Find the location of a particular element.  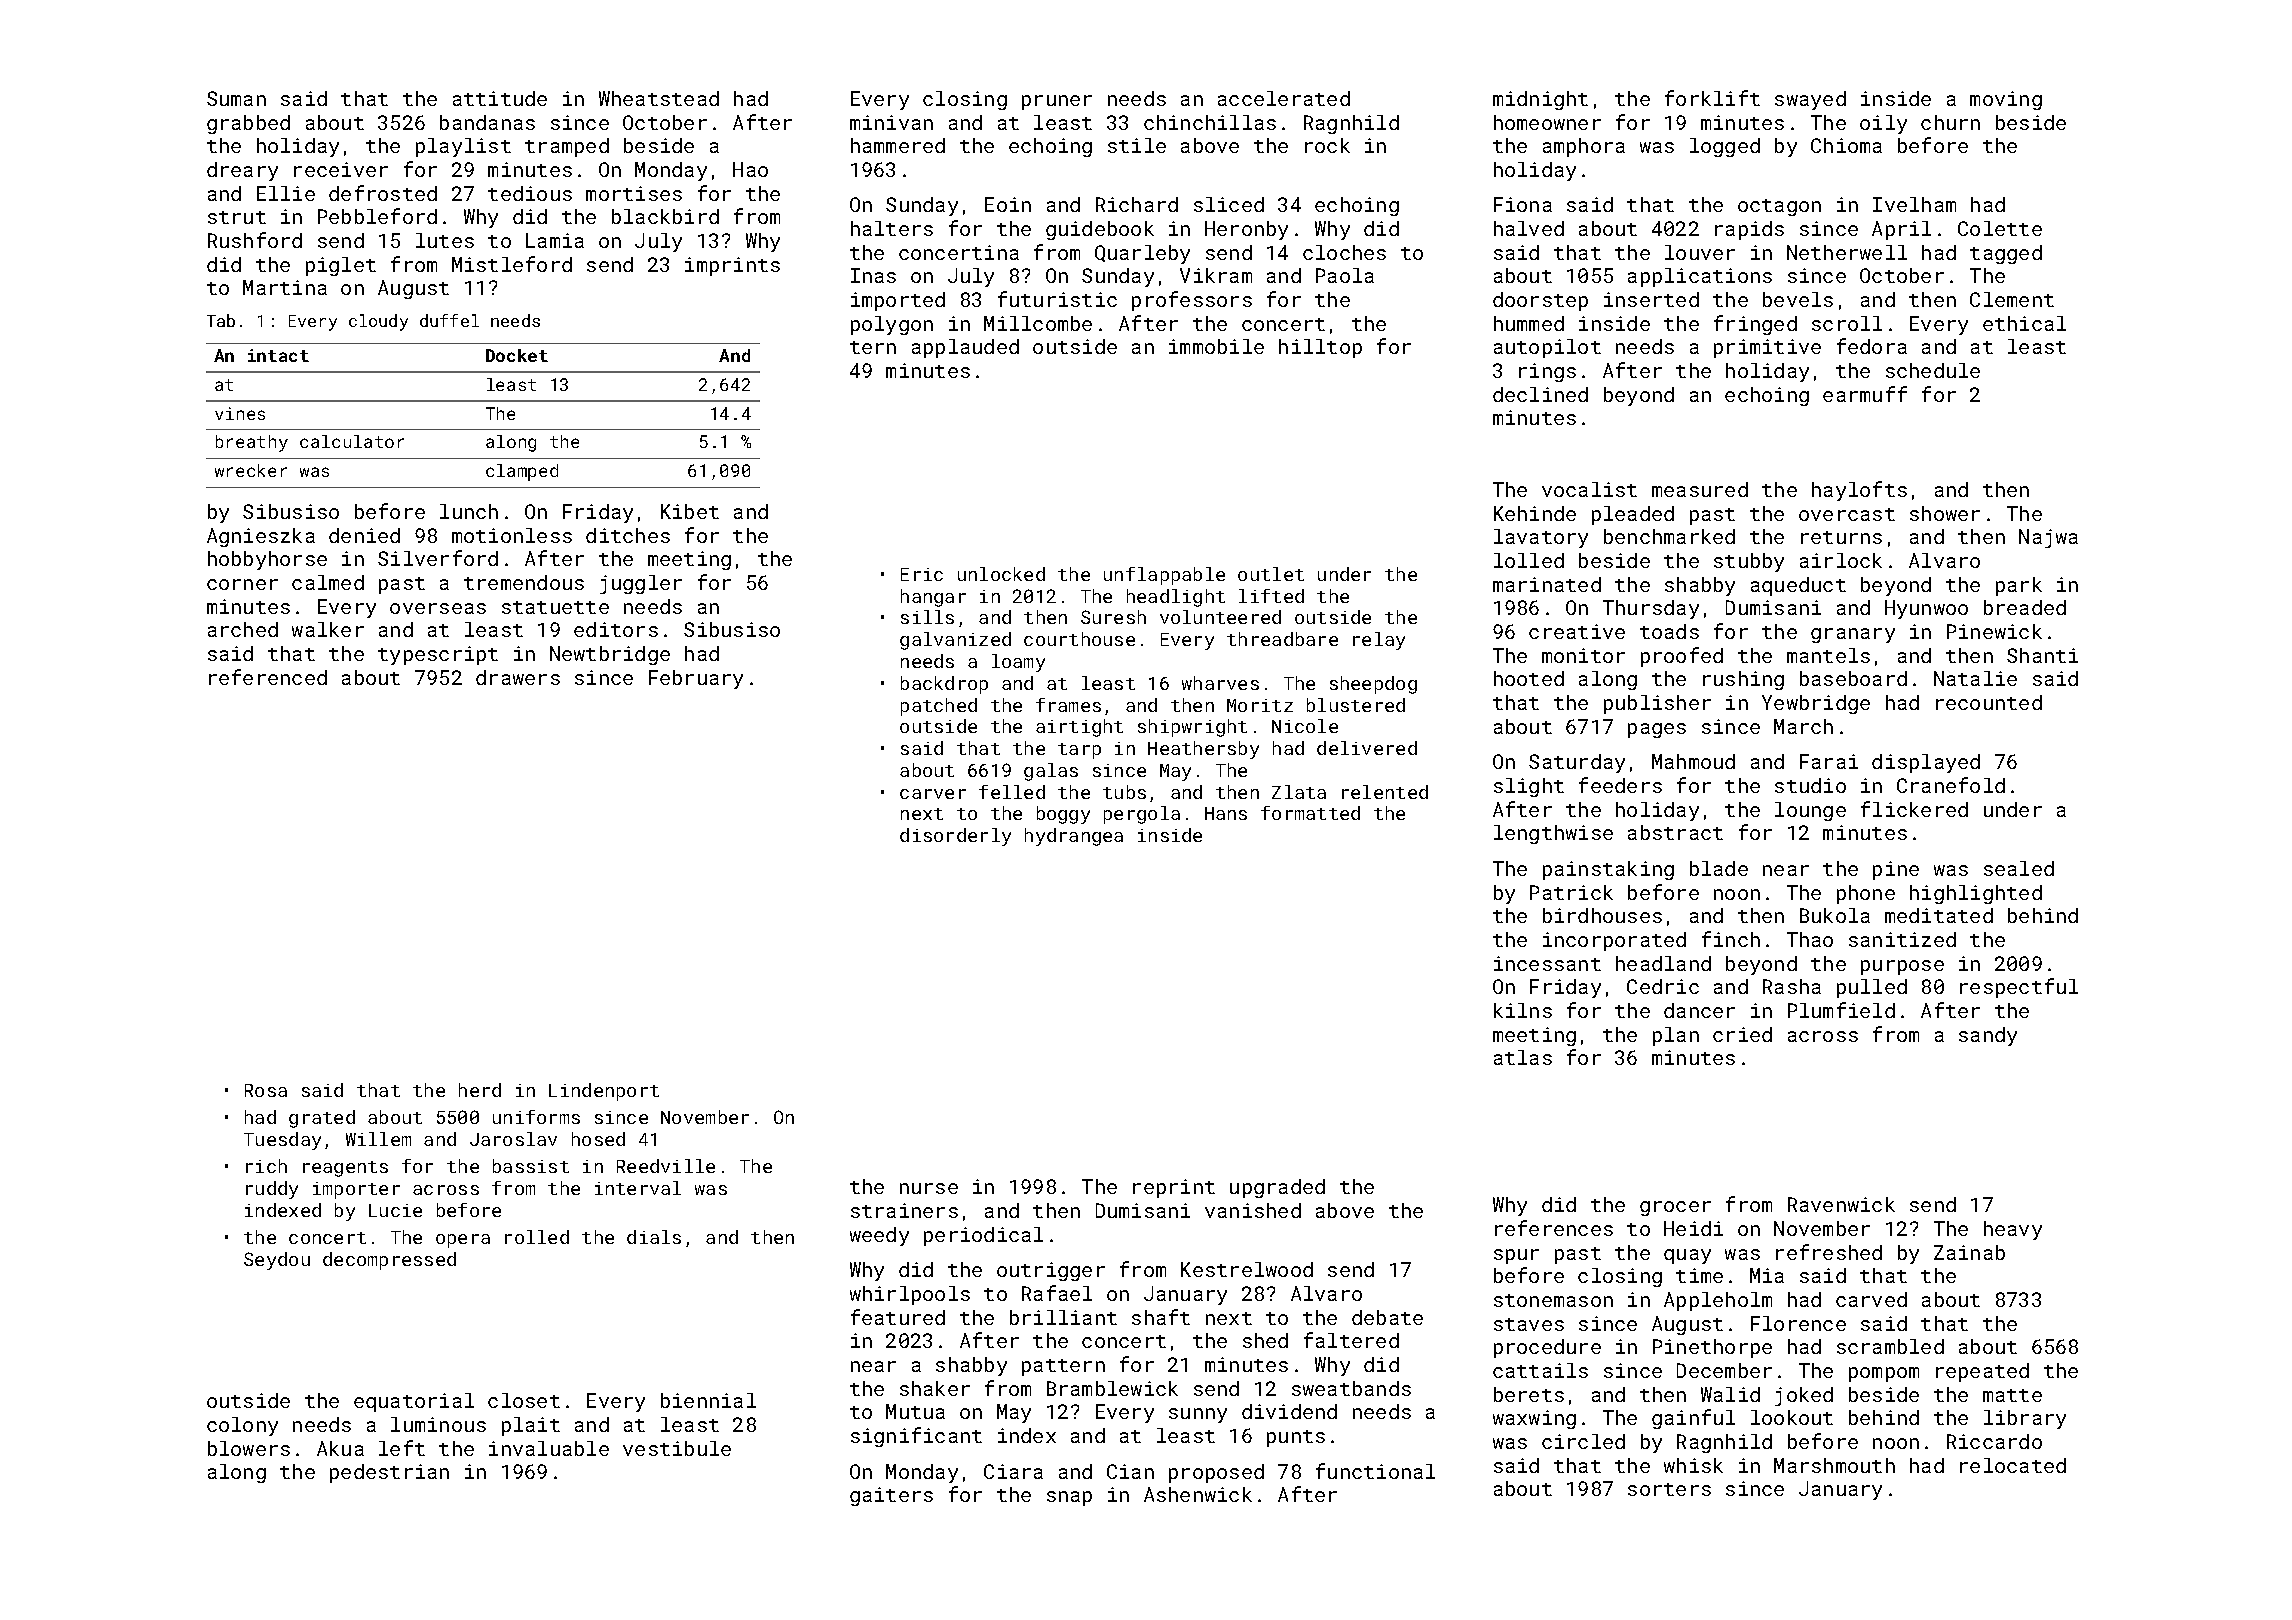

sliced is located at coordinates (1229, 204).
